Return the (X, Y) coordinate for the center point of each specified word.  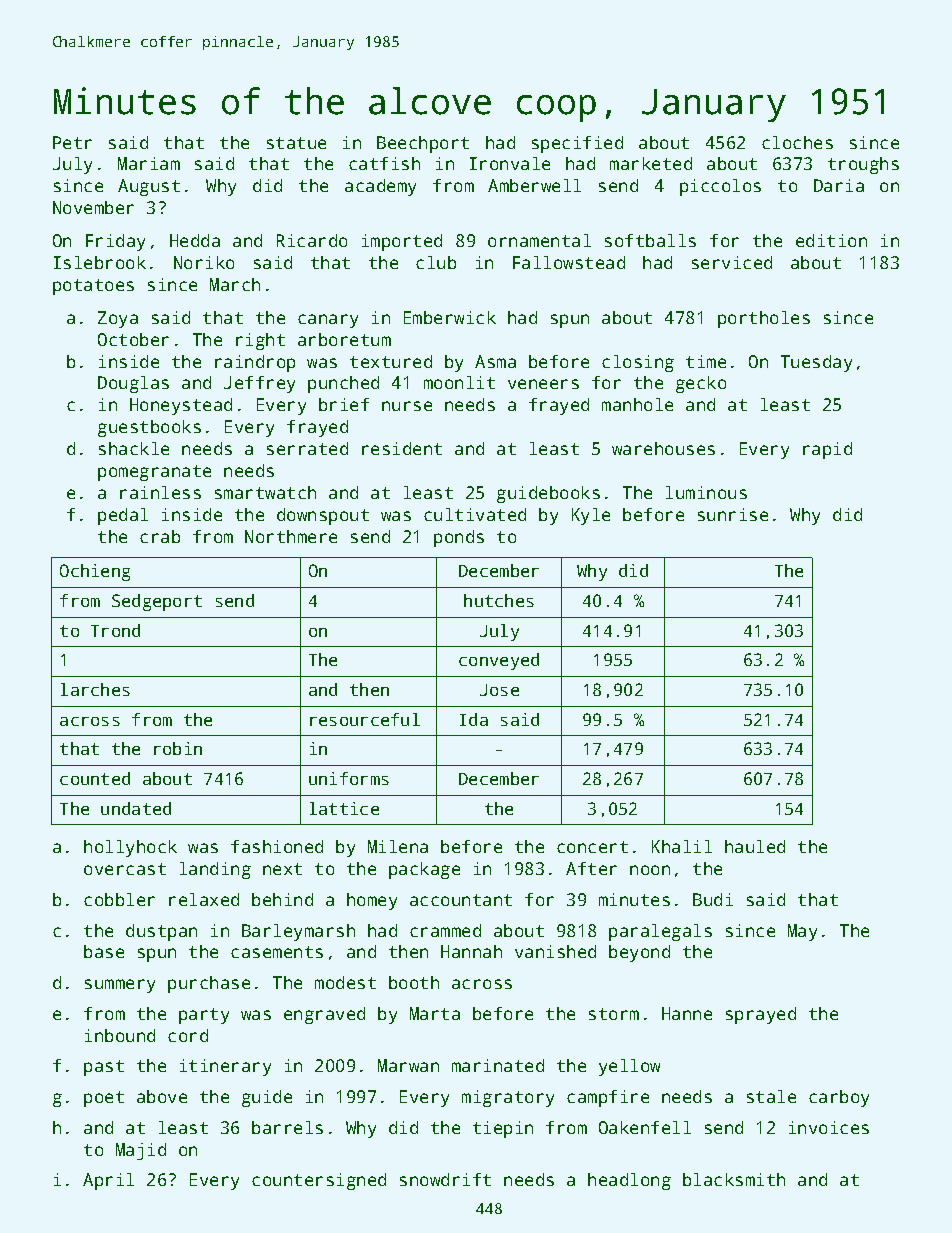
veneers (543, 384)
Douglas (133, 384)
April (108, 1181)
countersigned (319, 1181)
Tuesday (816, 363)
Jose (499, 690)
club (436, 262)
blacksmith (734, 1179)
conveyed (499, 661)
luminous (706, 492)
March (235, 284)
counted (95, 778)
